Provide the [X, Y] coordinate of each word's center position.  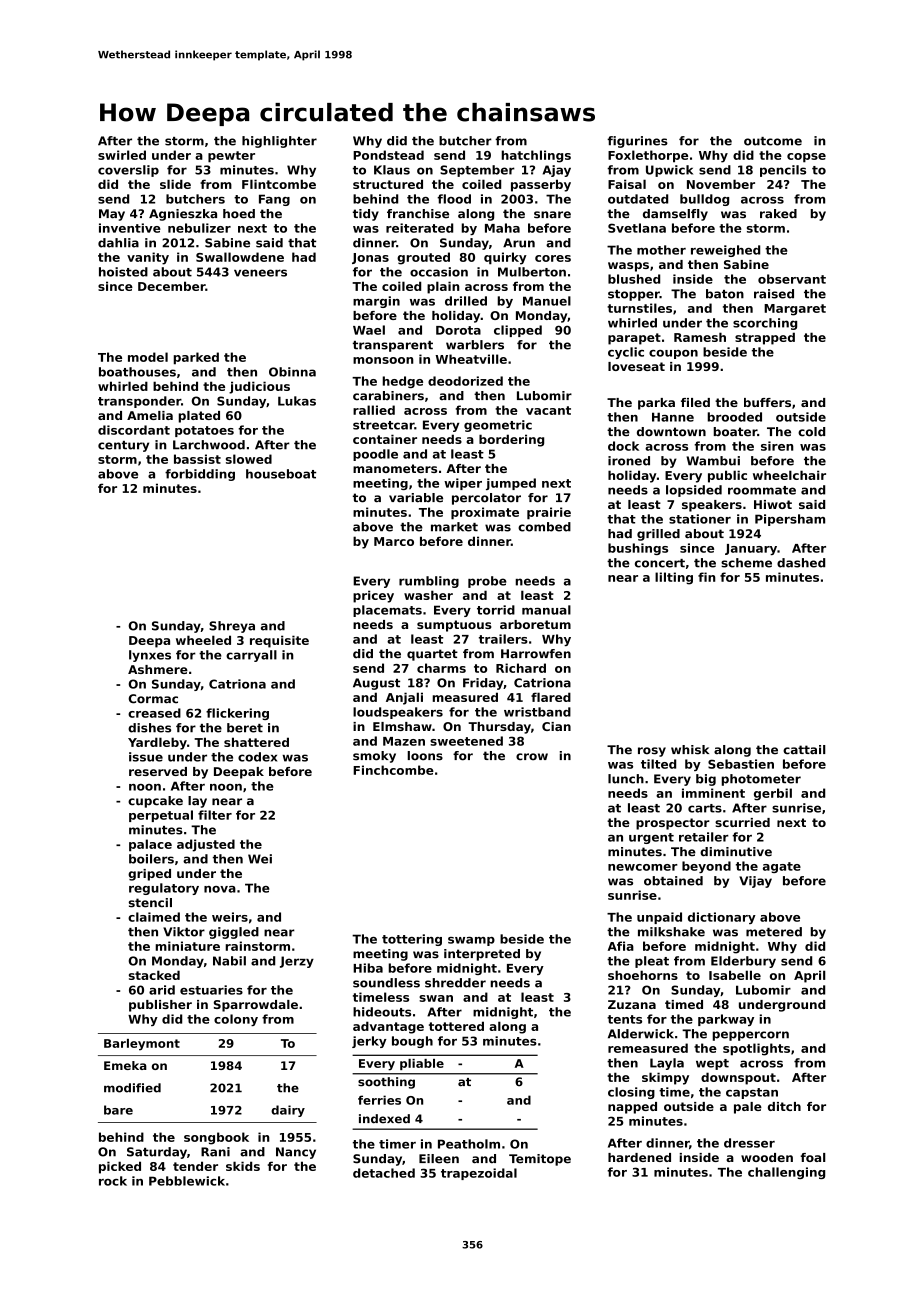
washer [428, 595]
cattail [804, 750]
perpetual [161, 816]
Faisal [627, 184]
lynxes [150, 656]
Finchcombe [393, 770]
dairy [288, 1111]
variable [416, 498]
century [123, 446]
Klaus [392, 170]
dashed [801, 563]
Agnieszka [183, 215]
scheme [746, 563]
